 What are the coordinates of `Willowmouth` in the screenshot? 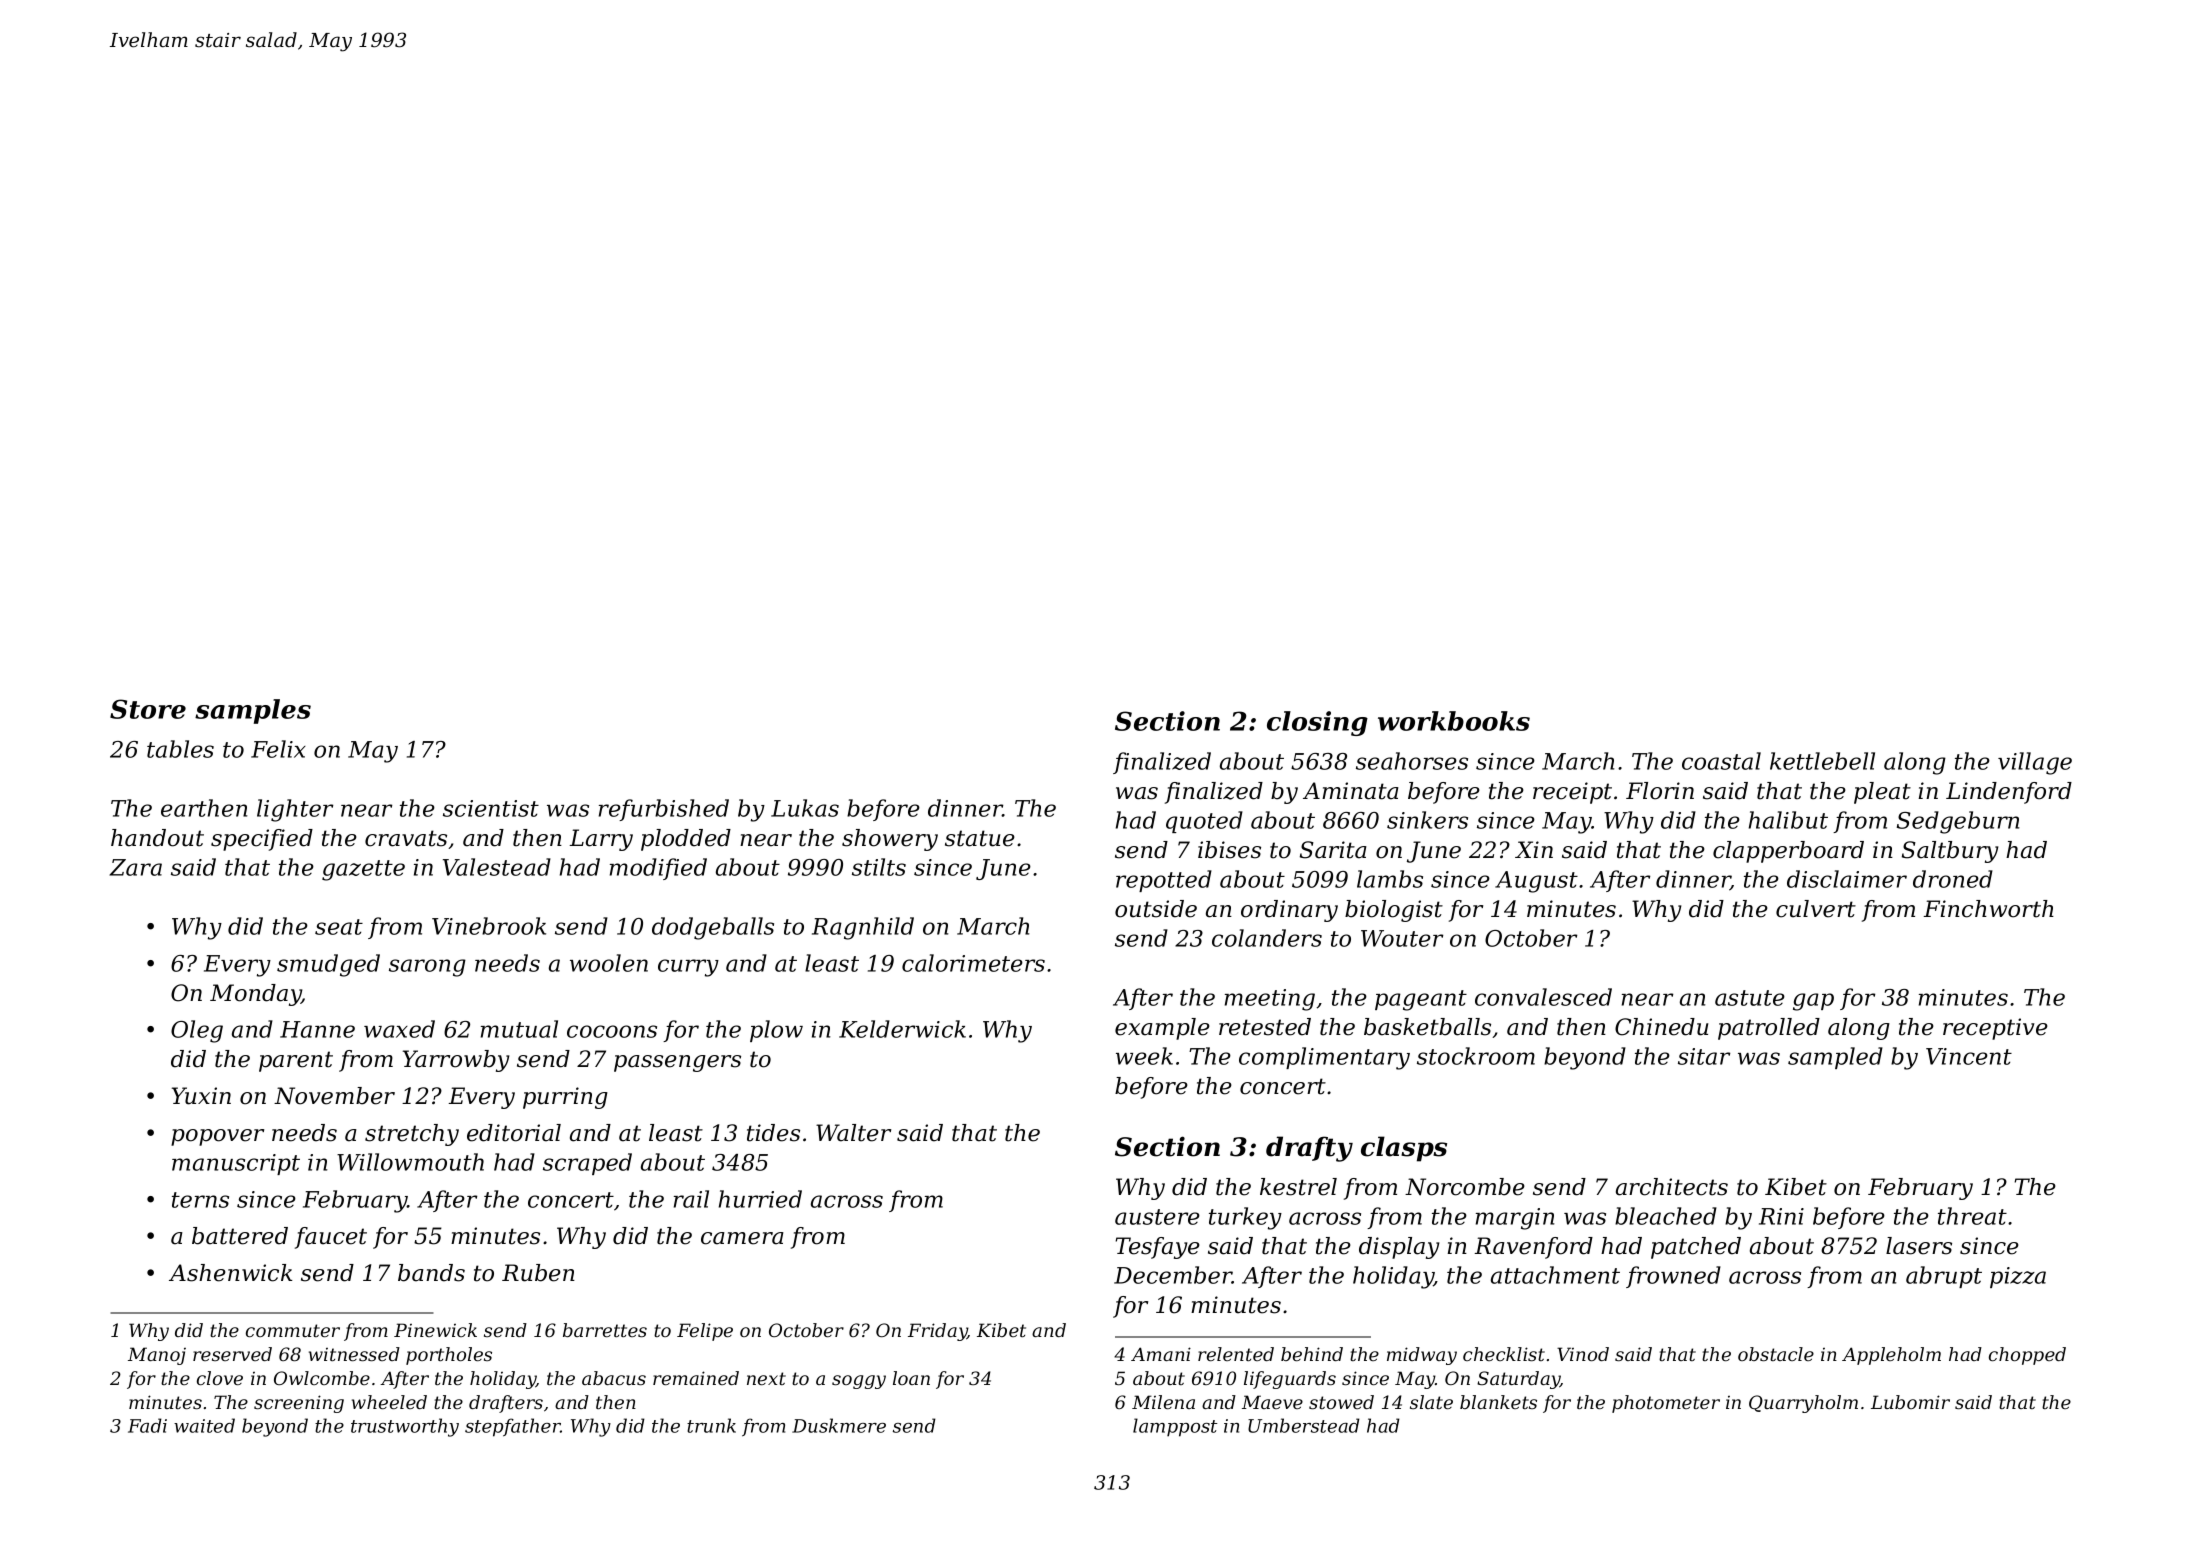 It's located at (410, 1162).
